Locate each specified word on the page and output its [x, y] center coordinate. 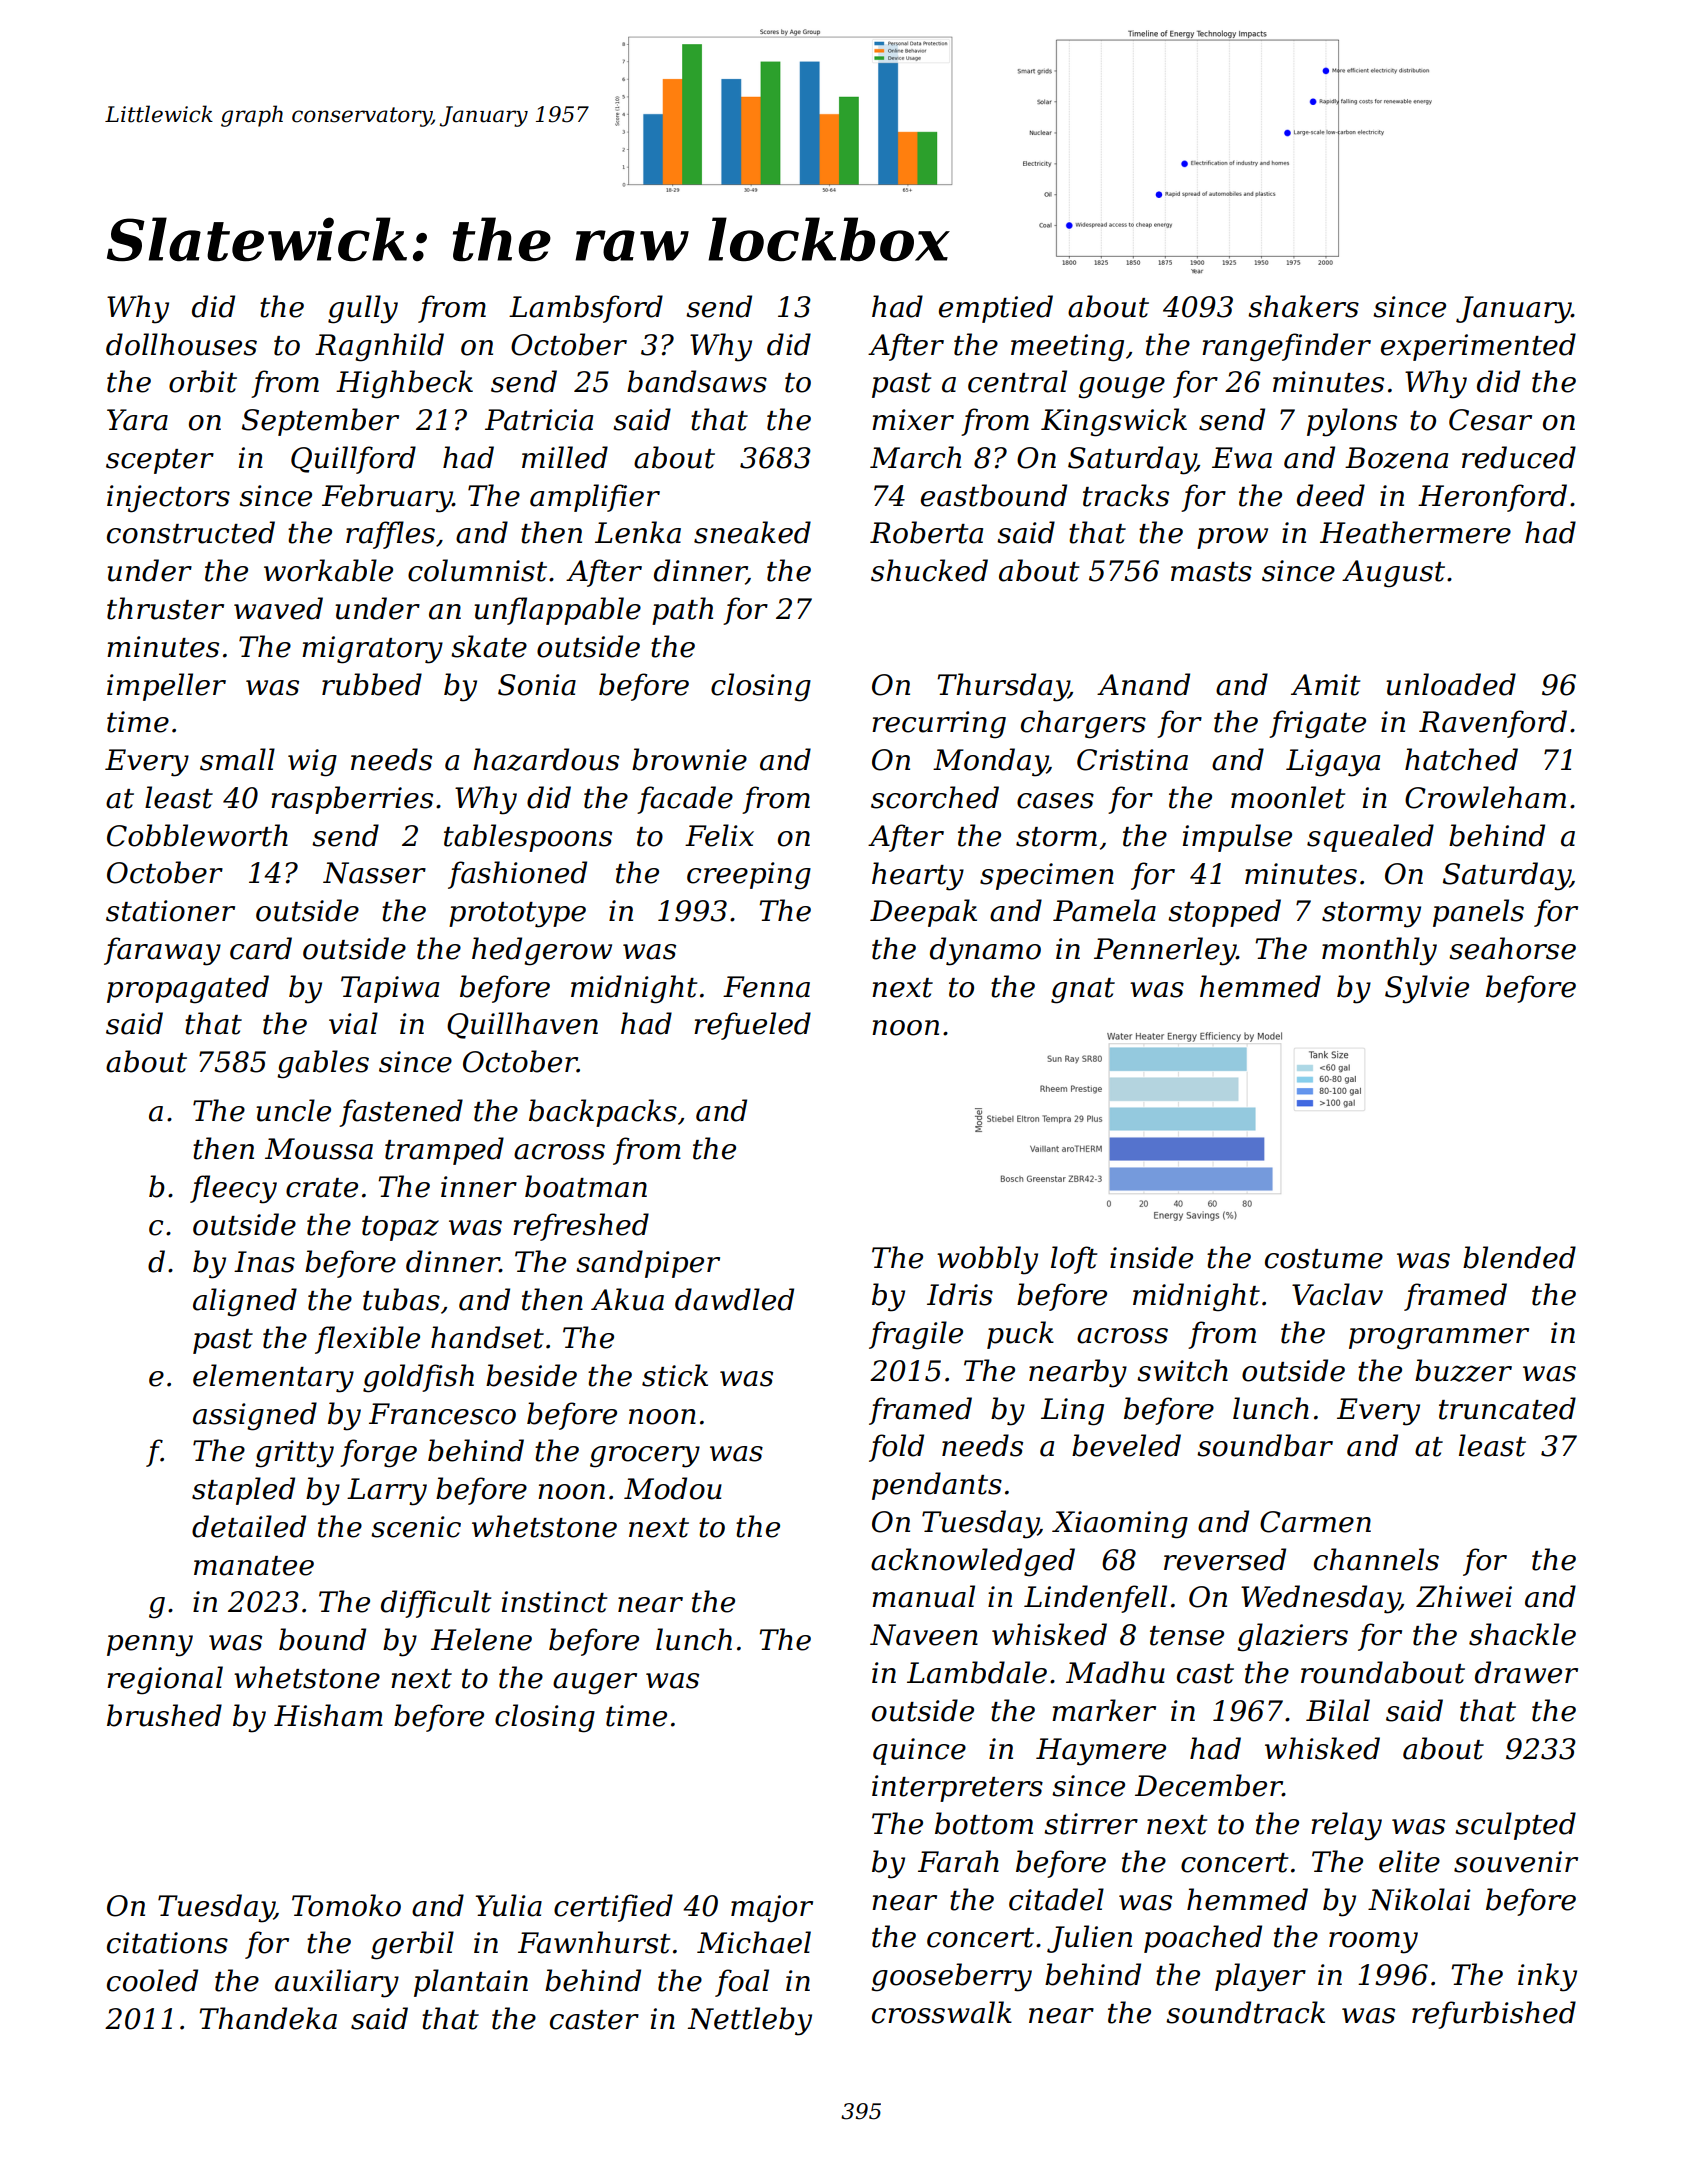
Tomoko [346, 1905]
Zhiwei [1464, 1596]
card [261, 948]
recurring [939, 725]
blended [1519, 1257]
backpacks [603, 1113]
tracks [1126, 495]
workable [328, 570]
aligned [245, 1302]
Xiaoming [1120, 1525]
